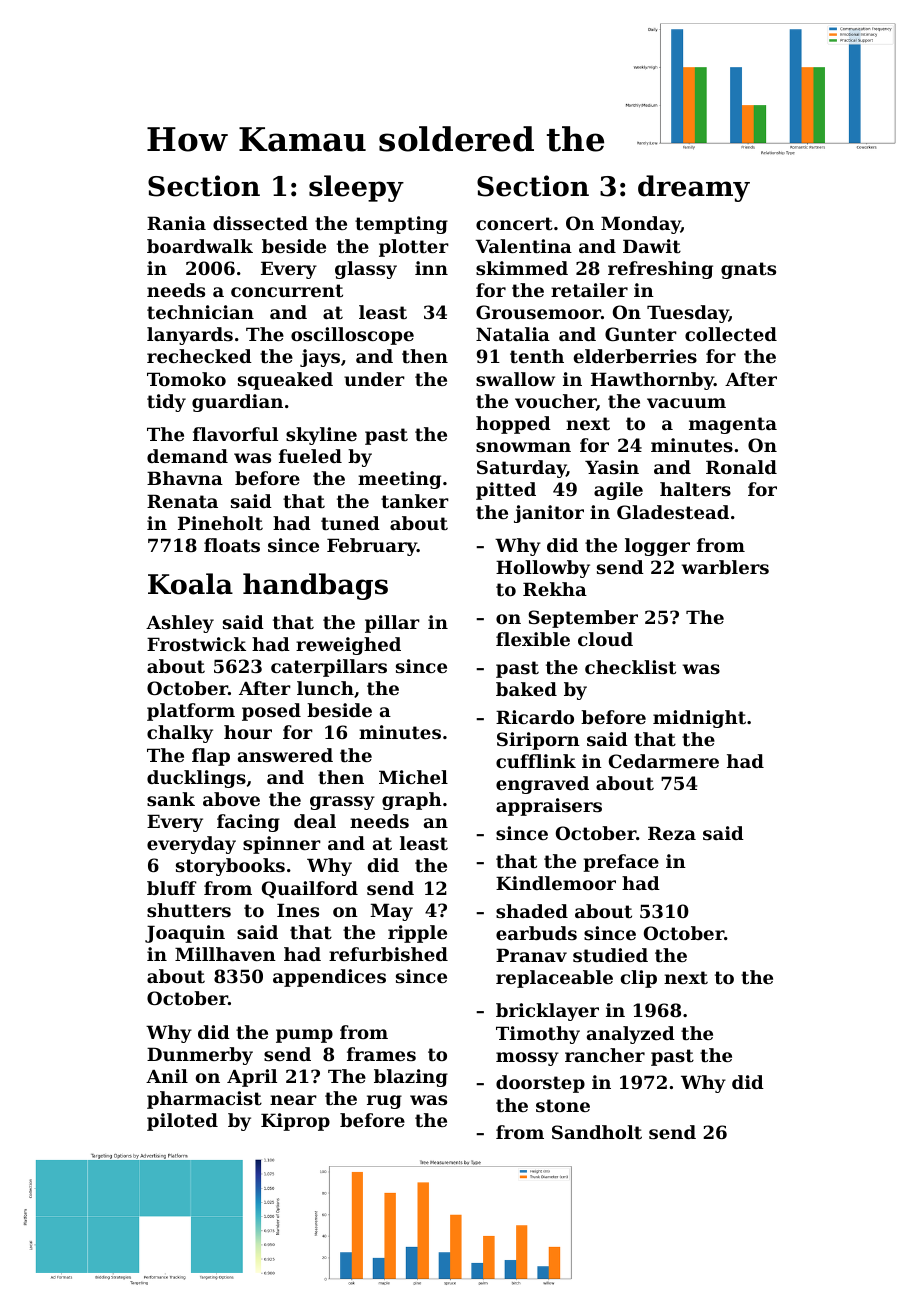 The image size is (924, 1311). Describe the element at coordinates (631, 1035) in the document. I see `analyzed` at that location.
